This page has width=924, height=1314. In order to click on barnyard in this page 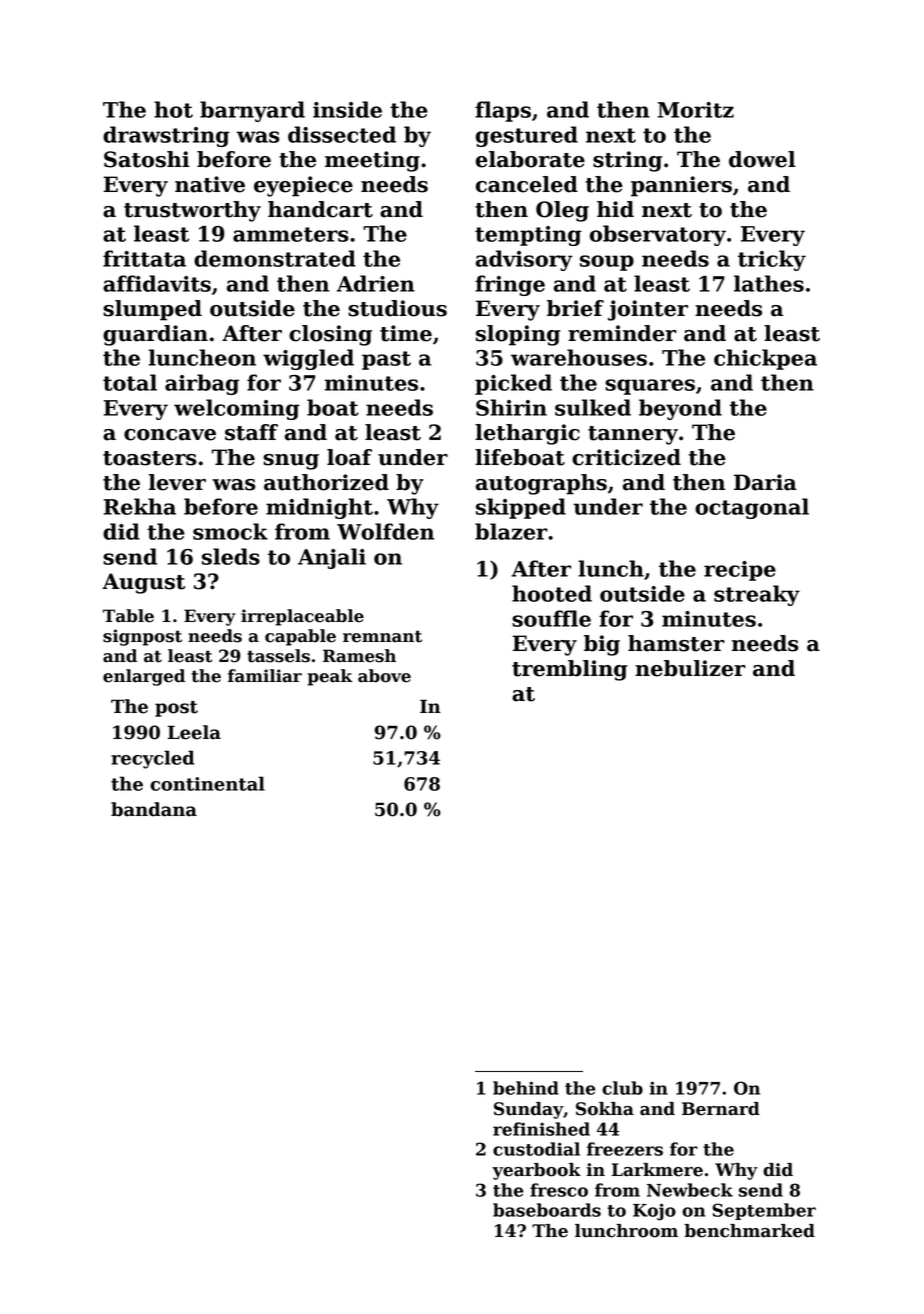, I will do `click(252, 111)`.
